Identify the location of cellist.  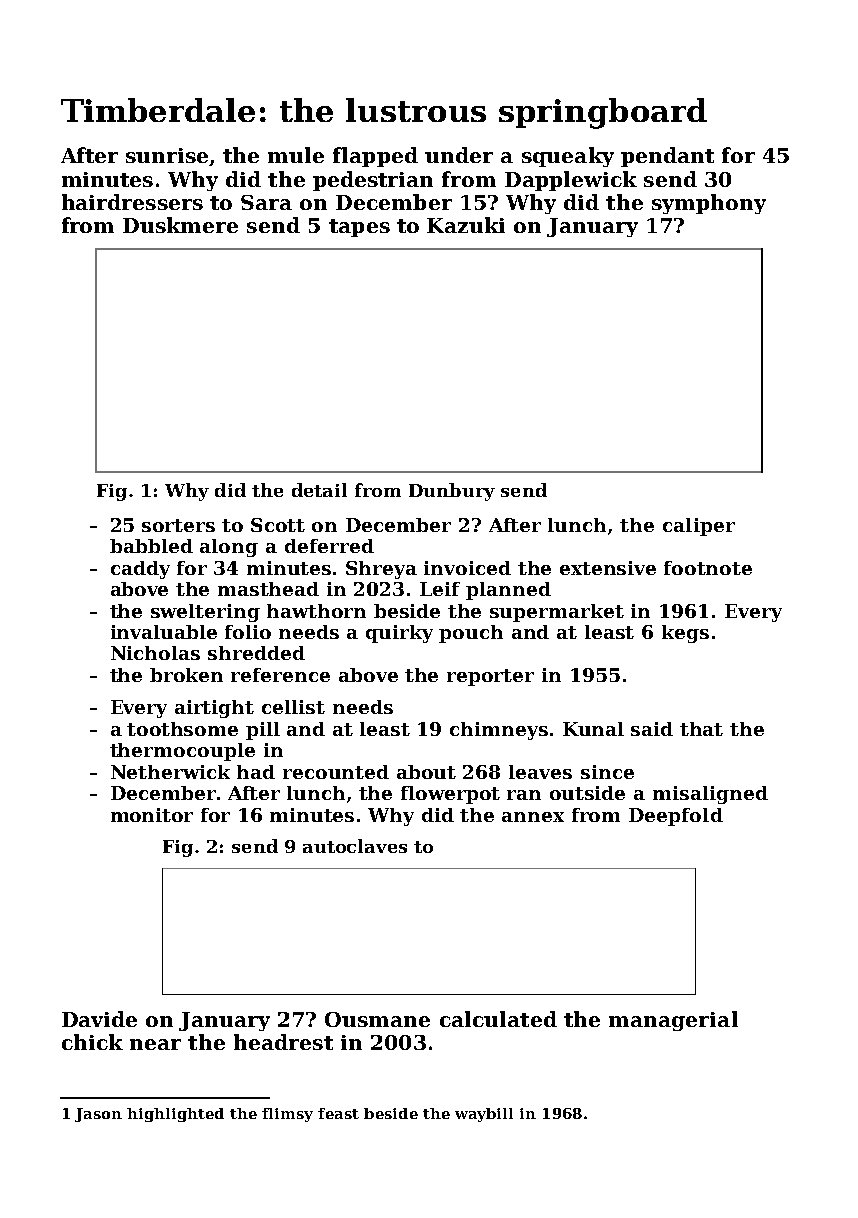
(293, 707).
